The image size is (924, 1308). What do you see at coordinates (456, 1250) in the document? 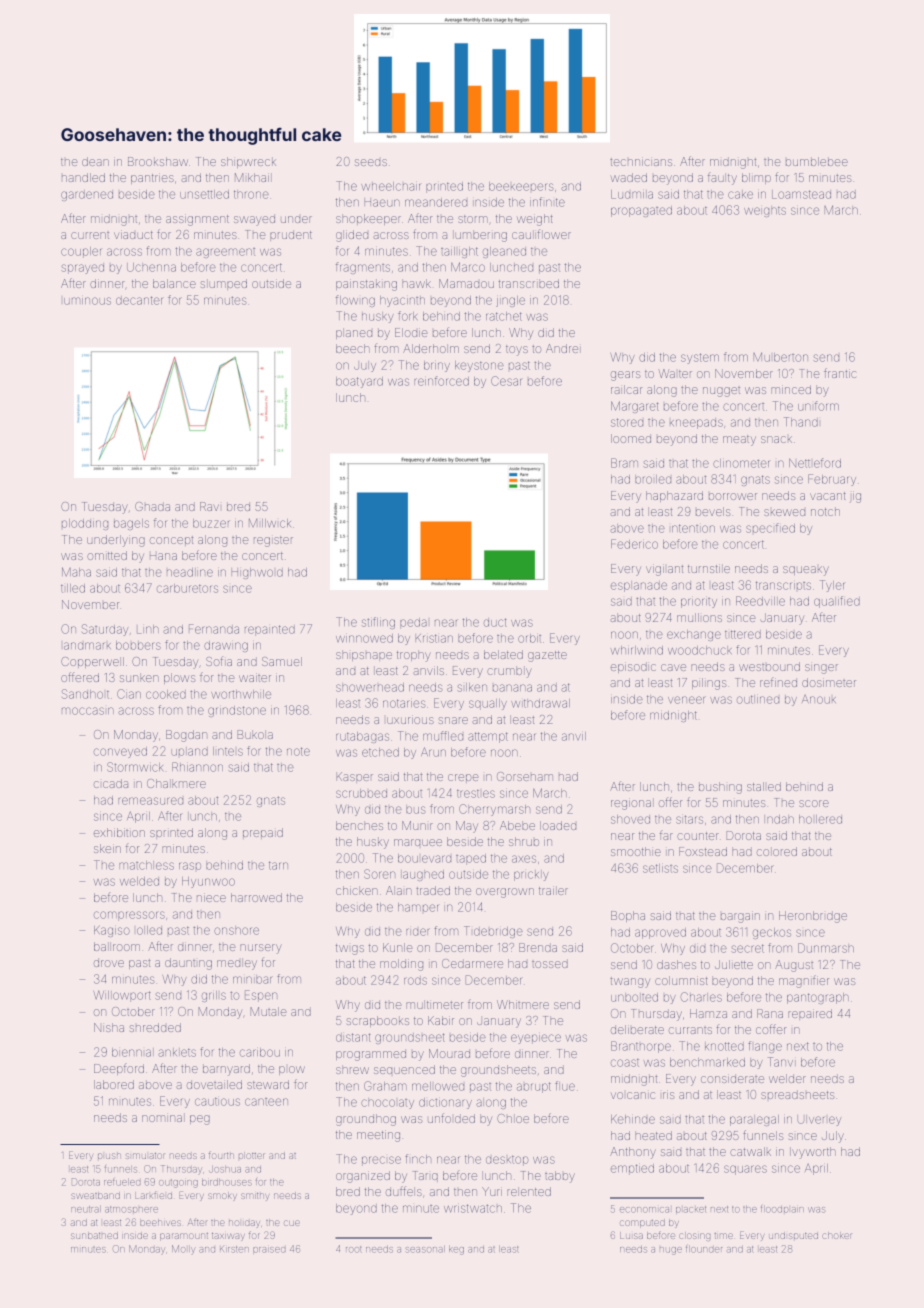
I see `keg` at bounding box center [456, 1250].
